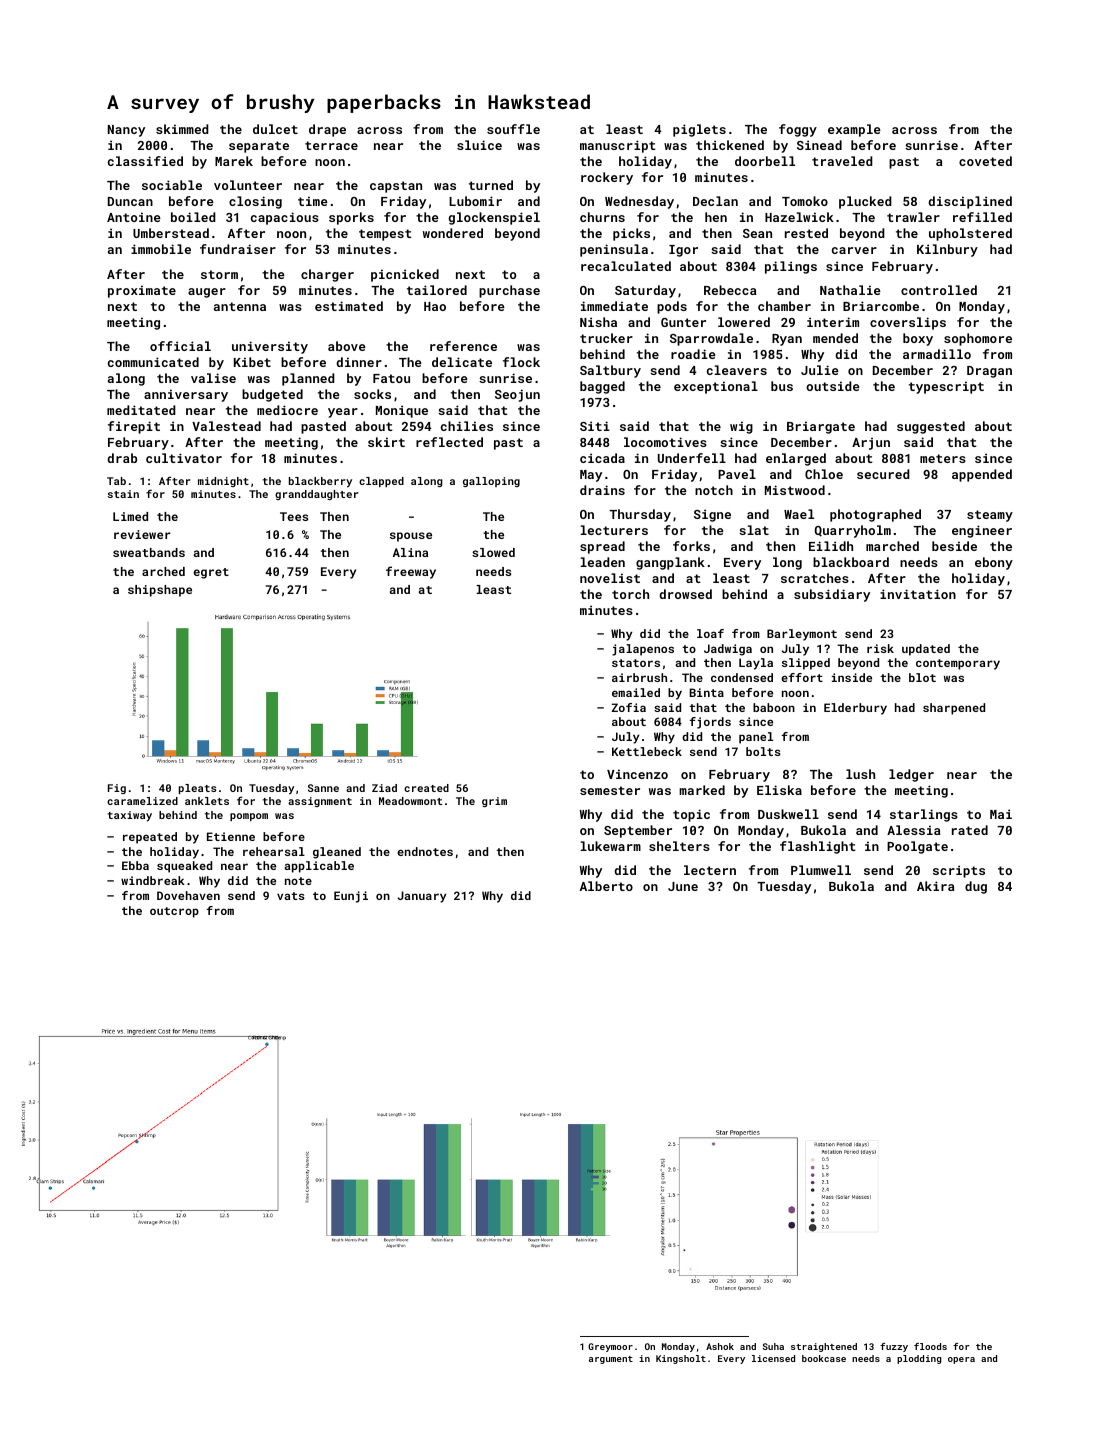 The height and width of the image is (1450, 1120). What do you see at coordinates (610, 1347) in the image?
I see `Greymoor` at bounding box center [610, 1347].
